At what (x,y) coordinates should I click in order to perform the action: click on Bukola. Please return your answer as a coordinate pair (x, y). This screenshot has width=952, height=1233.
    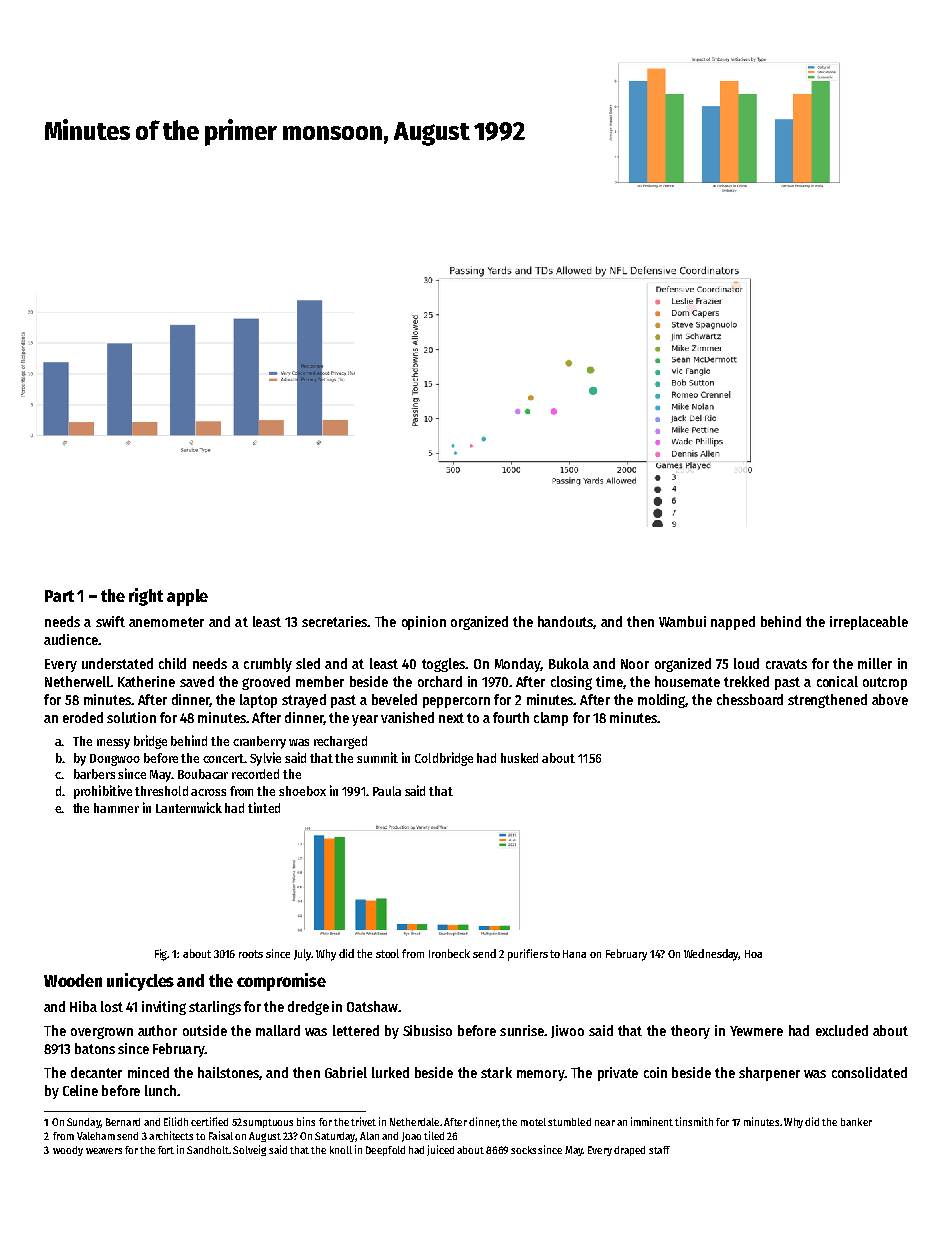
    Looking at the image, I should click on (569, 663).
